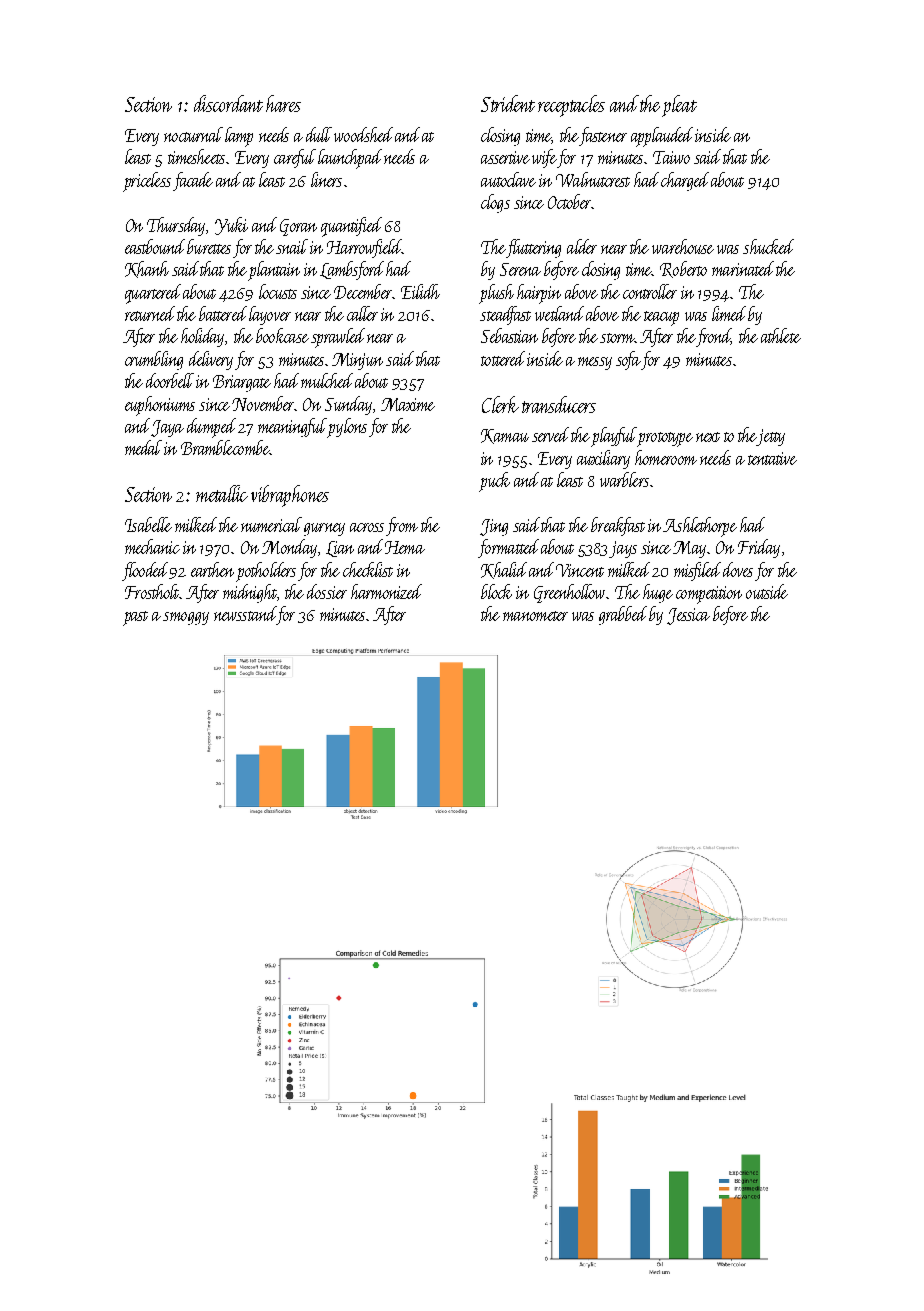 The image size is (924, 1311). What do you see at coordinates (228, 103) in the page?
I see `discordant` at bounding box center [228, 103].
